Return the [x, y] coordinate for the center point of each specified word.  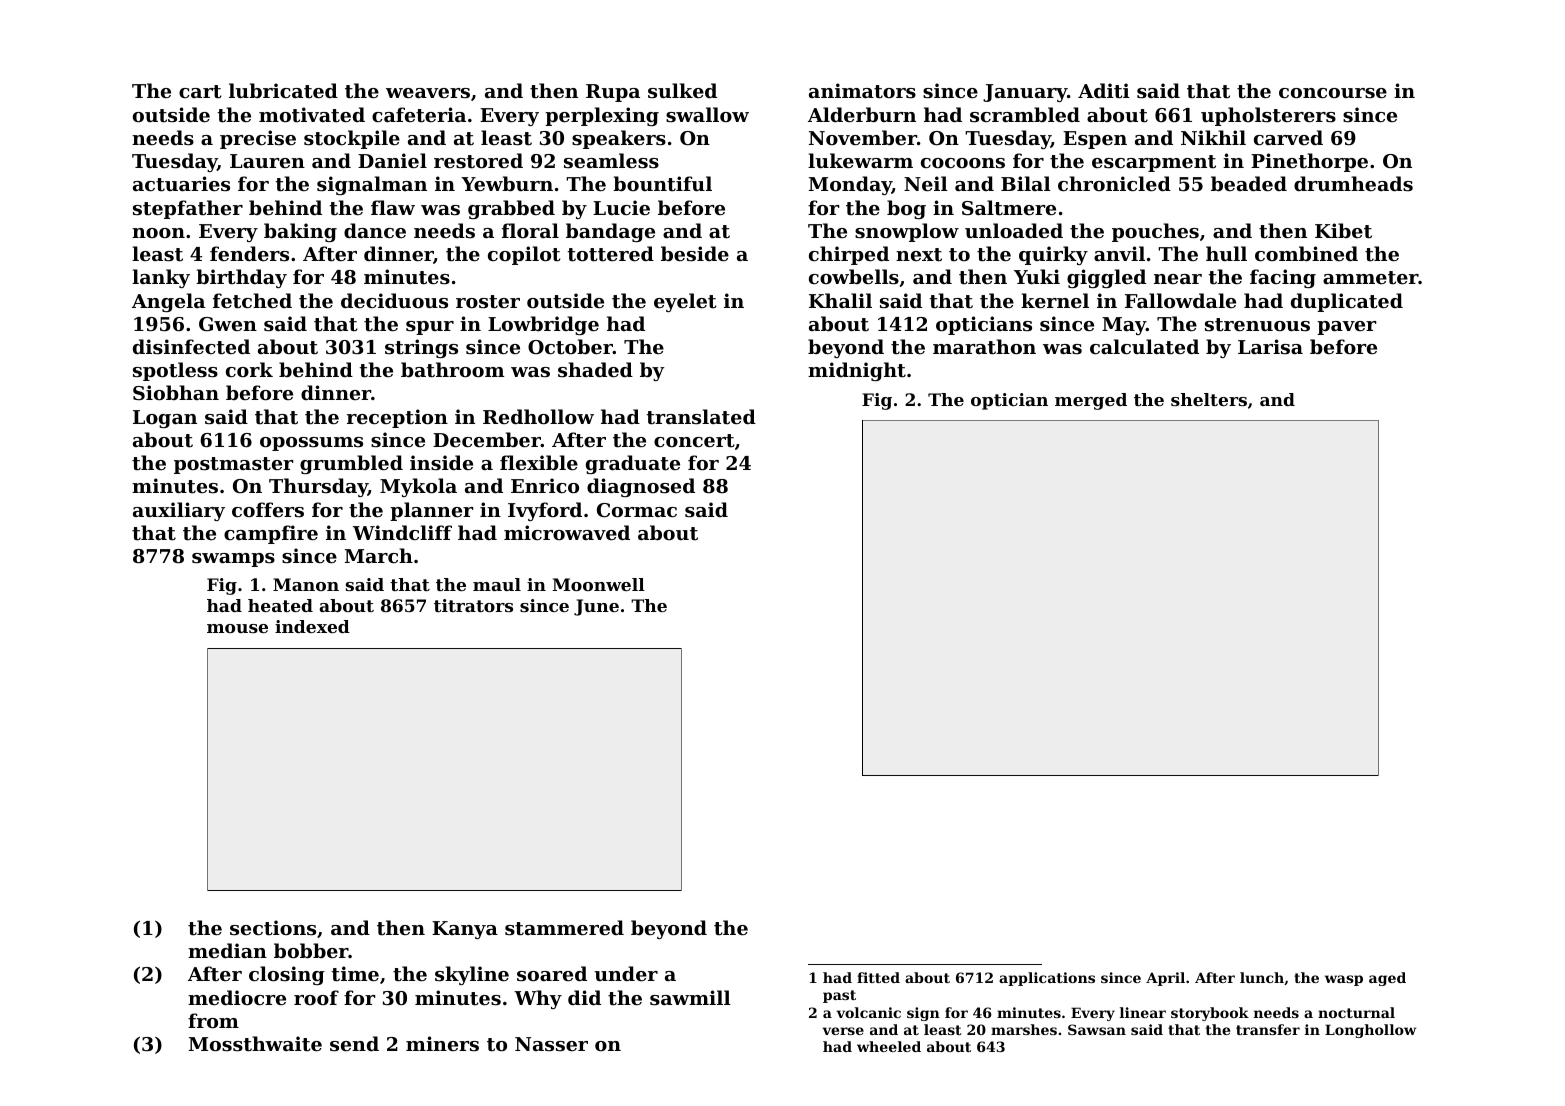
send [354, 1044]
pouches [1155, 232]
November [863, 137]
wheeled [889, 1046]
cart [200, 91]
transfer [1268, 1029]
